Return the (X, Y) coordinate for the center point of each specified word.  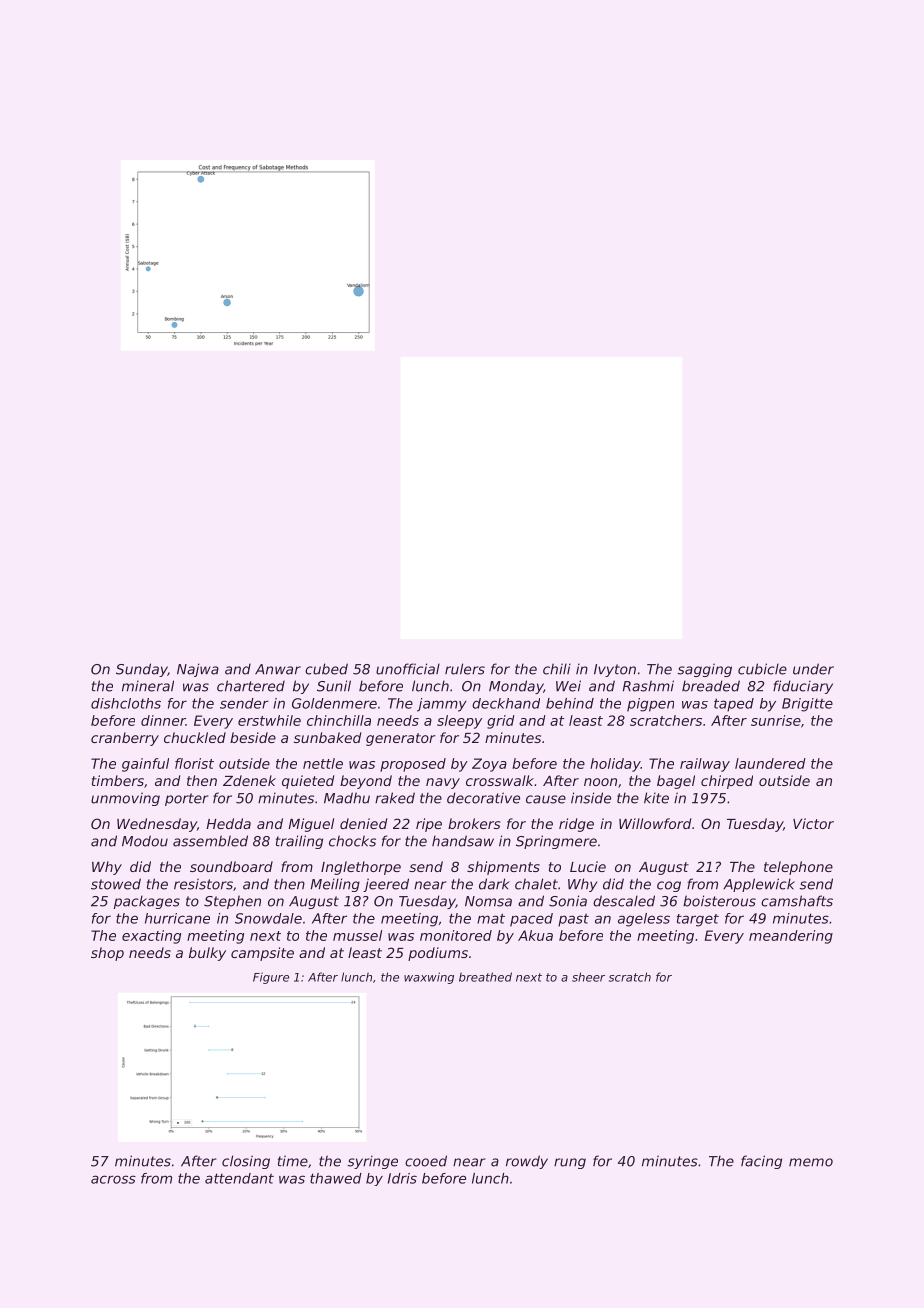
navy (443, 783)
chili (557, 669)
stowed (116, 884)
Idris (402, 1178)
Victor (813, 823)
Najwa (198, 670)
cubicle (762, 669)
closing (246, 1162)
